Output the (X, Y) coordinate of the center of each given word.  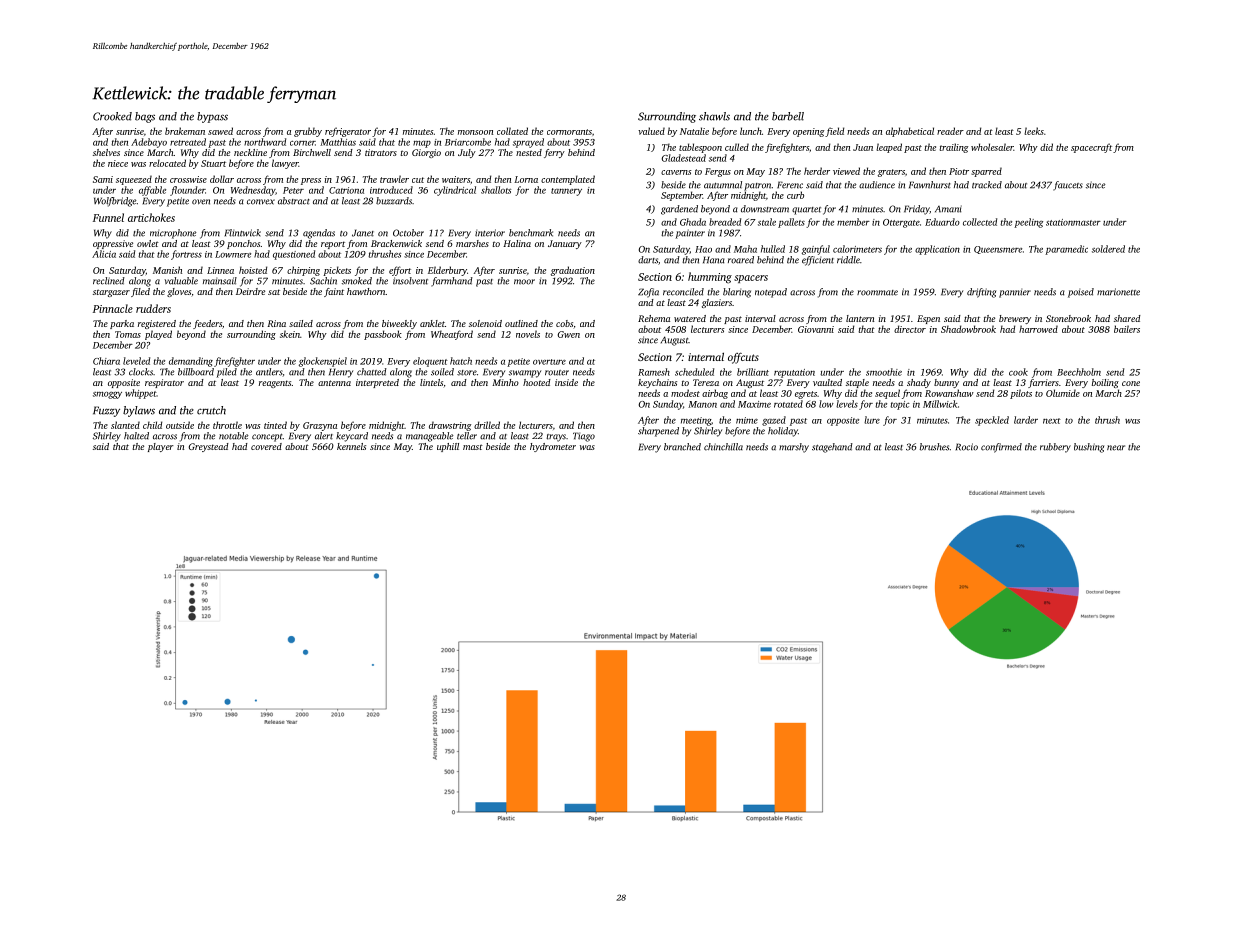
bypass (212, 117)
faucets (1068, 186)
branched (682, 447)
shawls (714, 116)
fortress (186, 255)
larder (1026, 420)
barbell (788, 116)
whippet (141, 394)
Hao (703, 249)
